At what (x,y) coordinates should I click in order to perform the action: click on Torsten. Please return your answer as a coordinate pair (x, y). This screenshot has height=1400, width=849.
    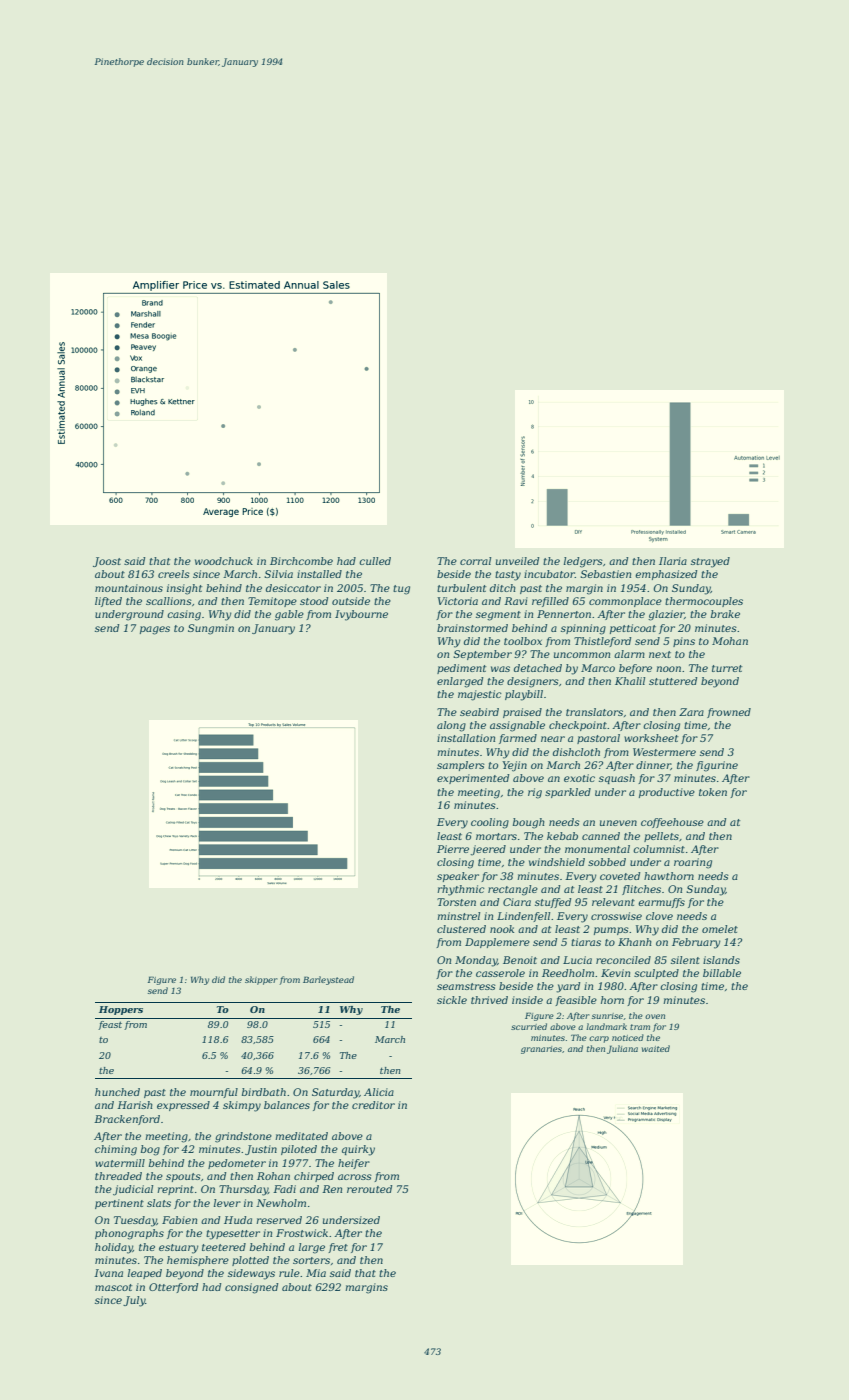
    Looking at the image, I should click on (456, 902).
